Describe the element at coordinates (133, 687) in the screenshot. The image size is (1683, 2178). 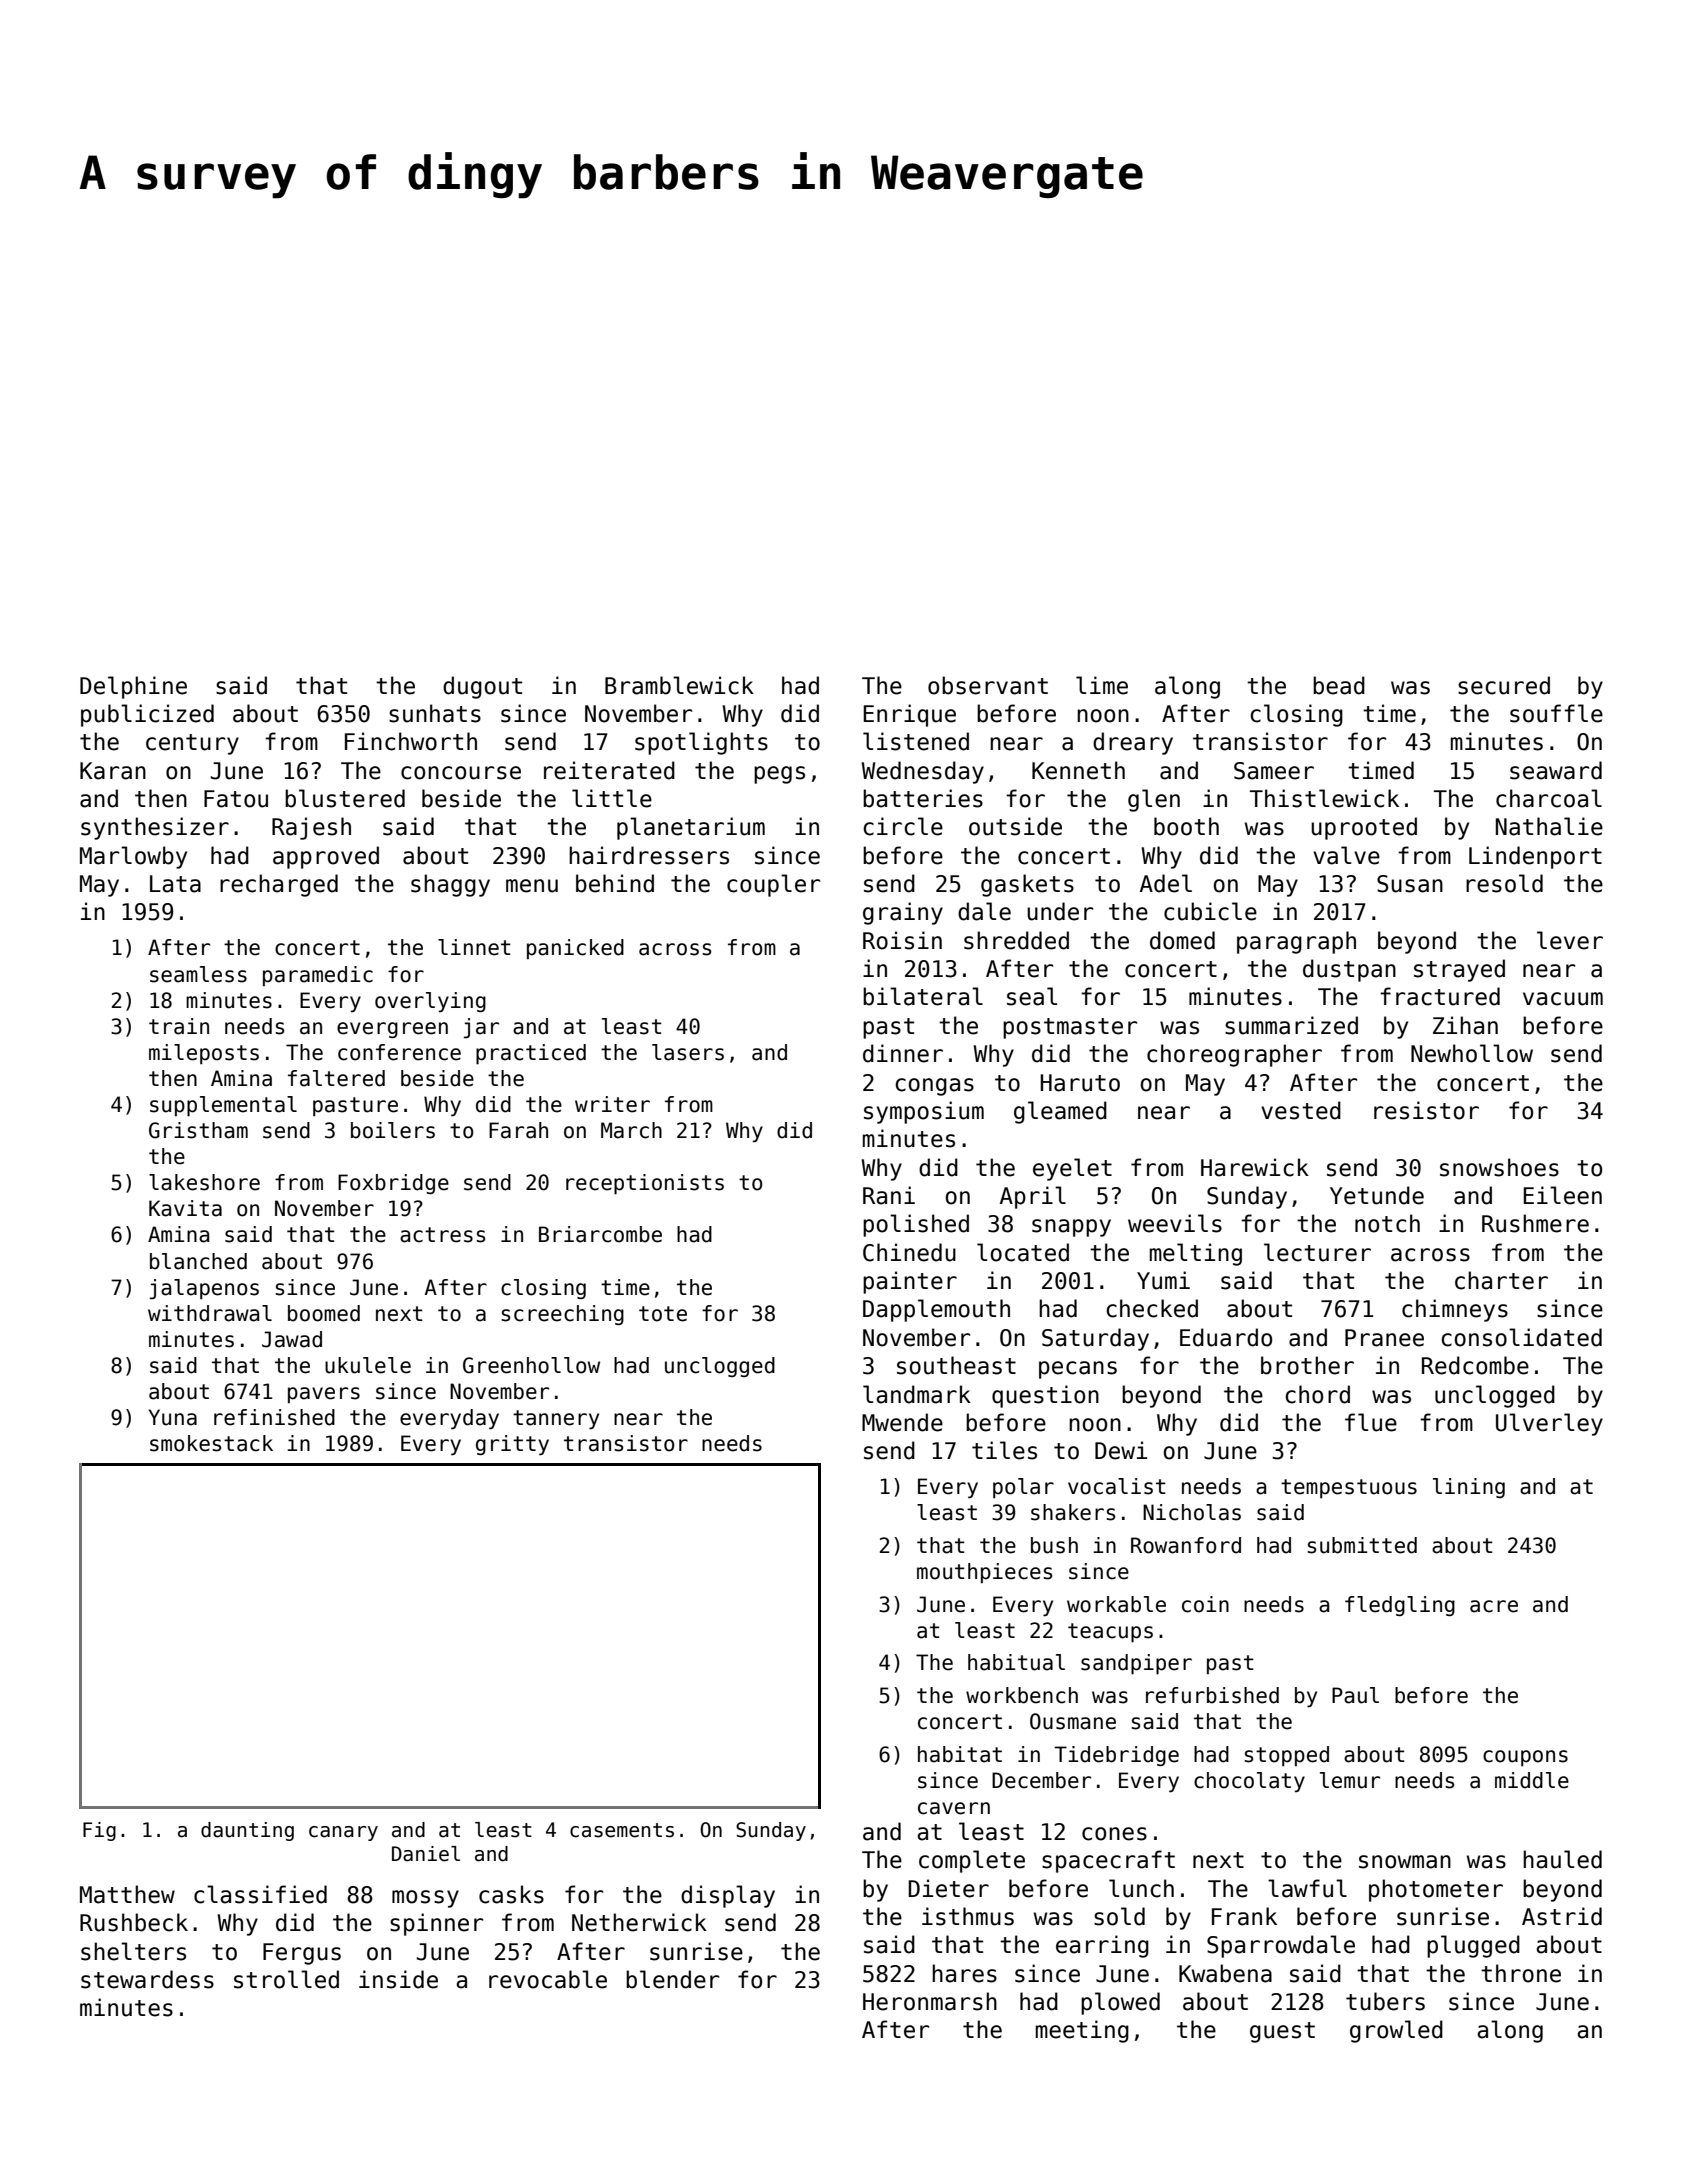
I see `Delphine` at that location.
